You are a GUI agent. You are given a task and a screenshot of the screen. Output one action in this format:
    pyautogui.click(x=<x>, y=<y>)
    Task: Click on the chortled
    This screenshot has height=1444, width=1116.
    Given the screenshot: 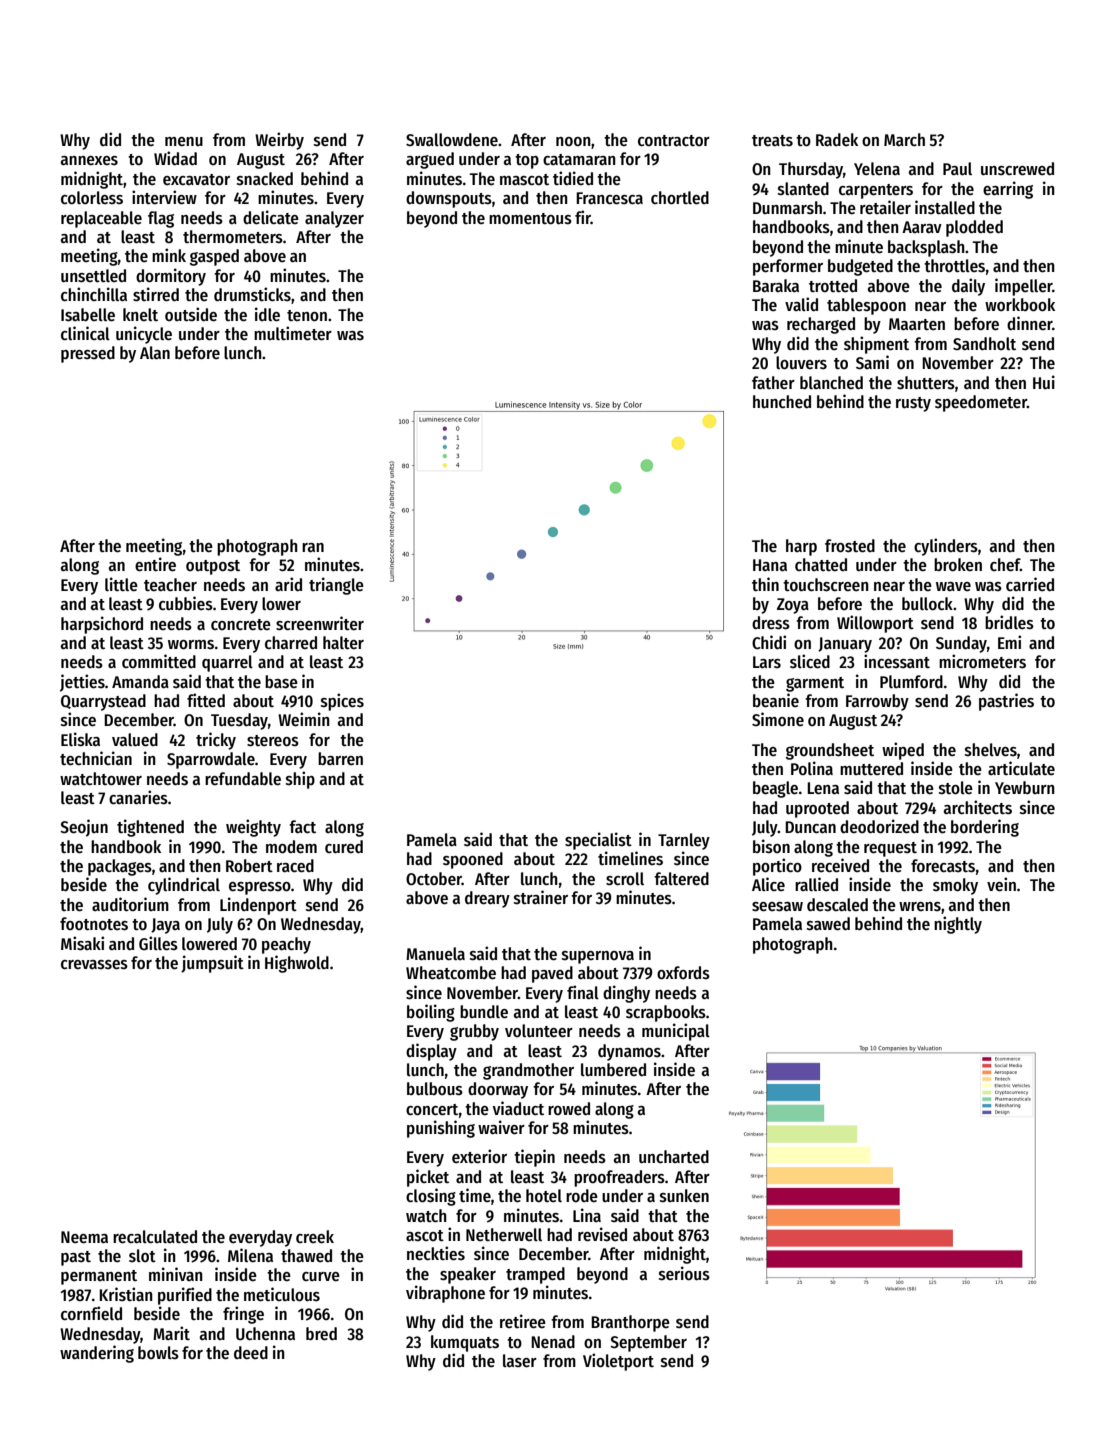 What is the action you would take?
    pyautogui.click(x=680, y=198)
